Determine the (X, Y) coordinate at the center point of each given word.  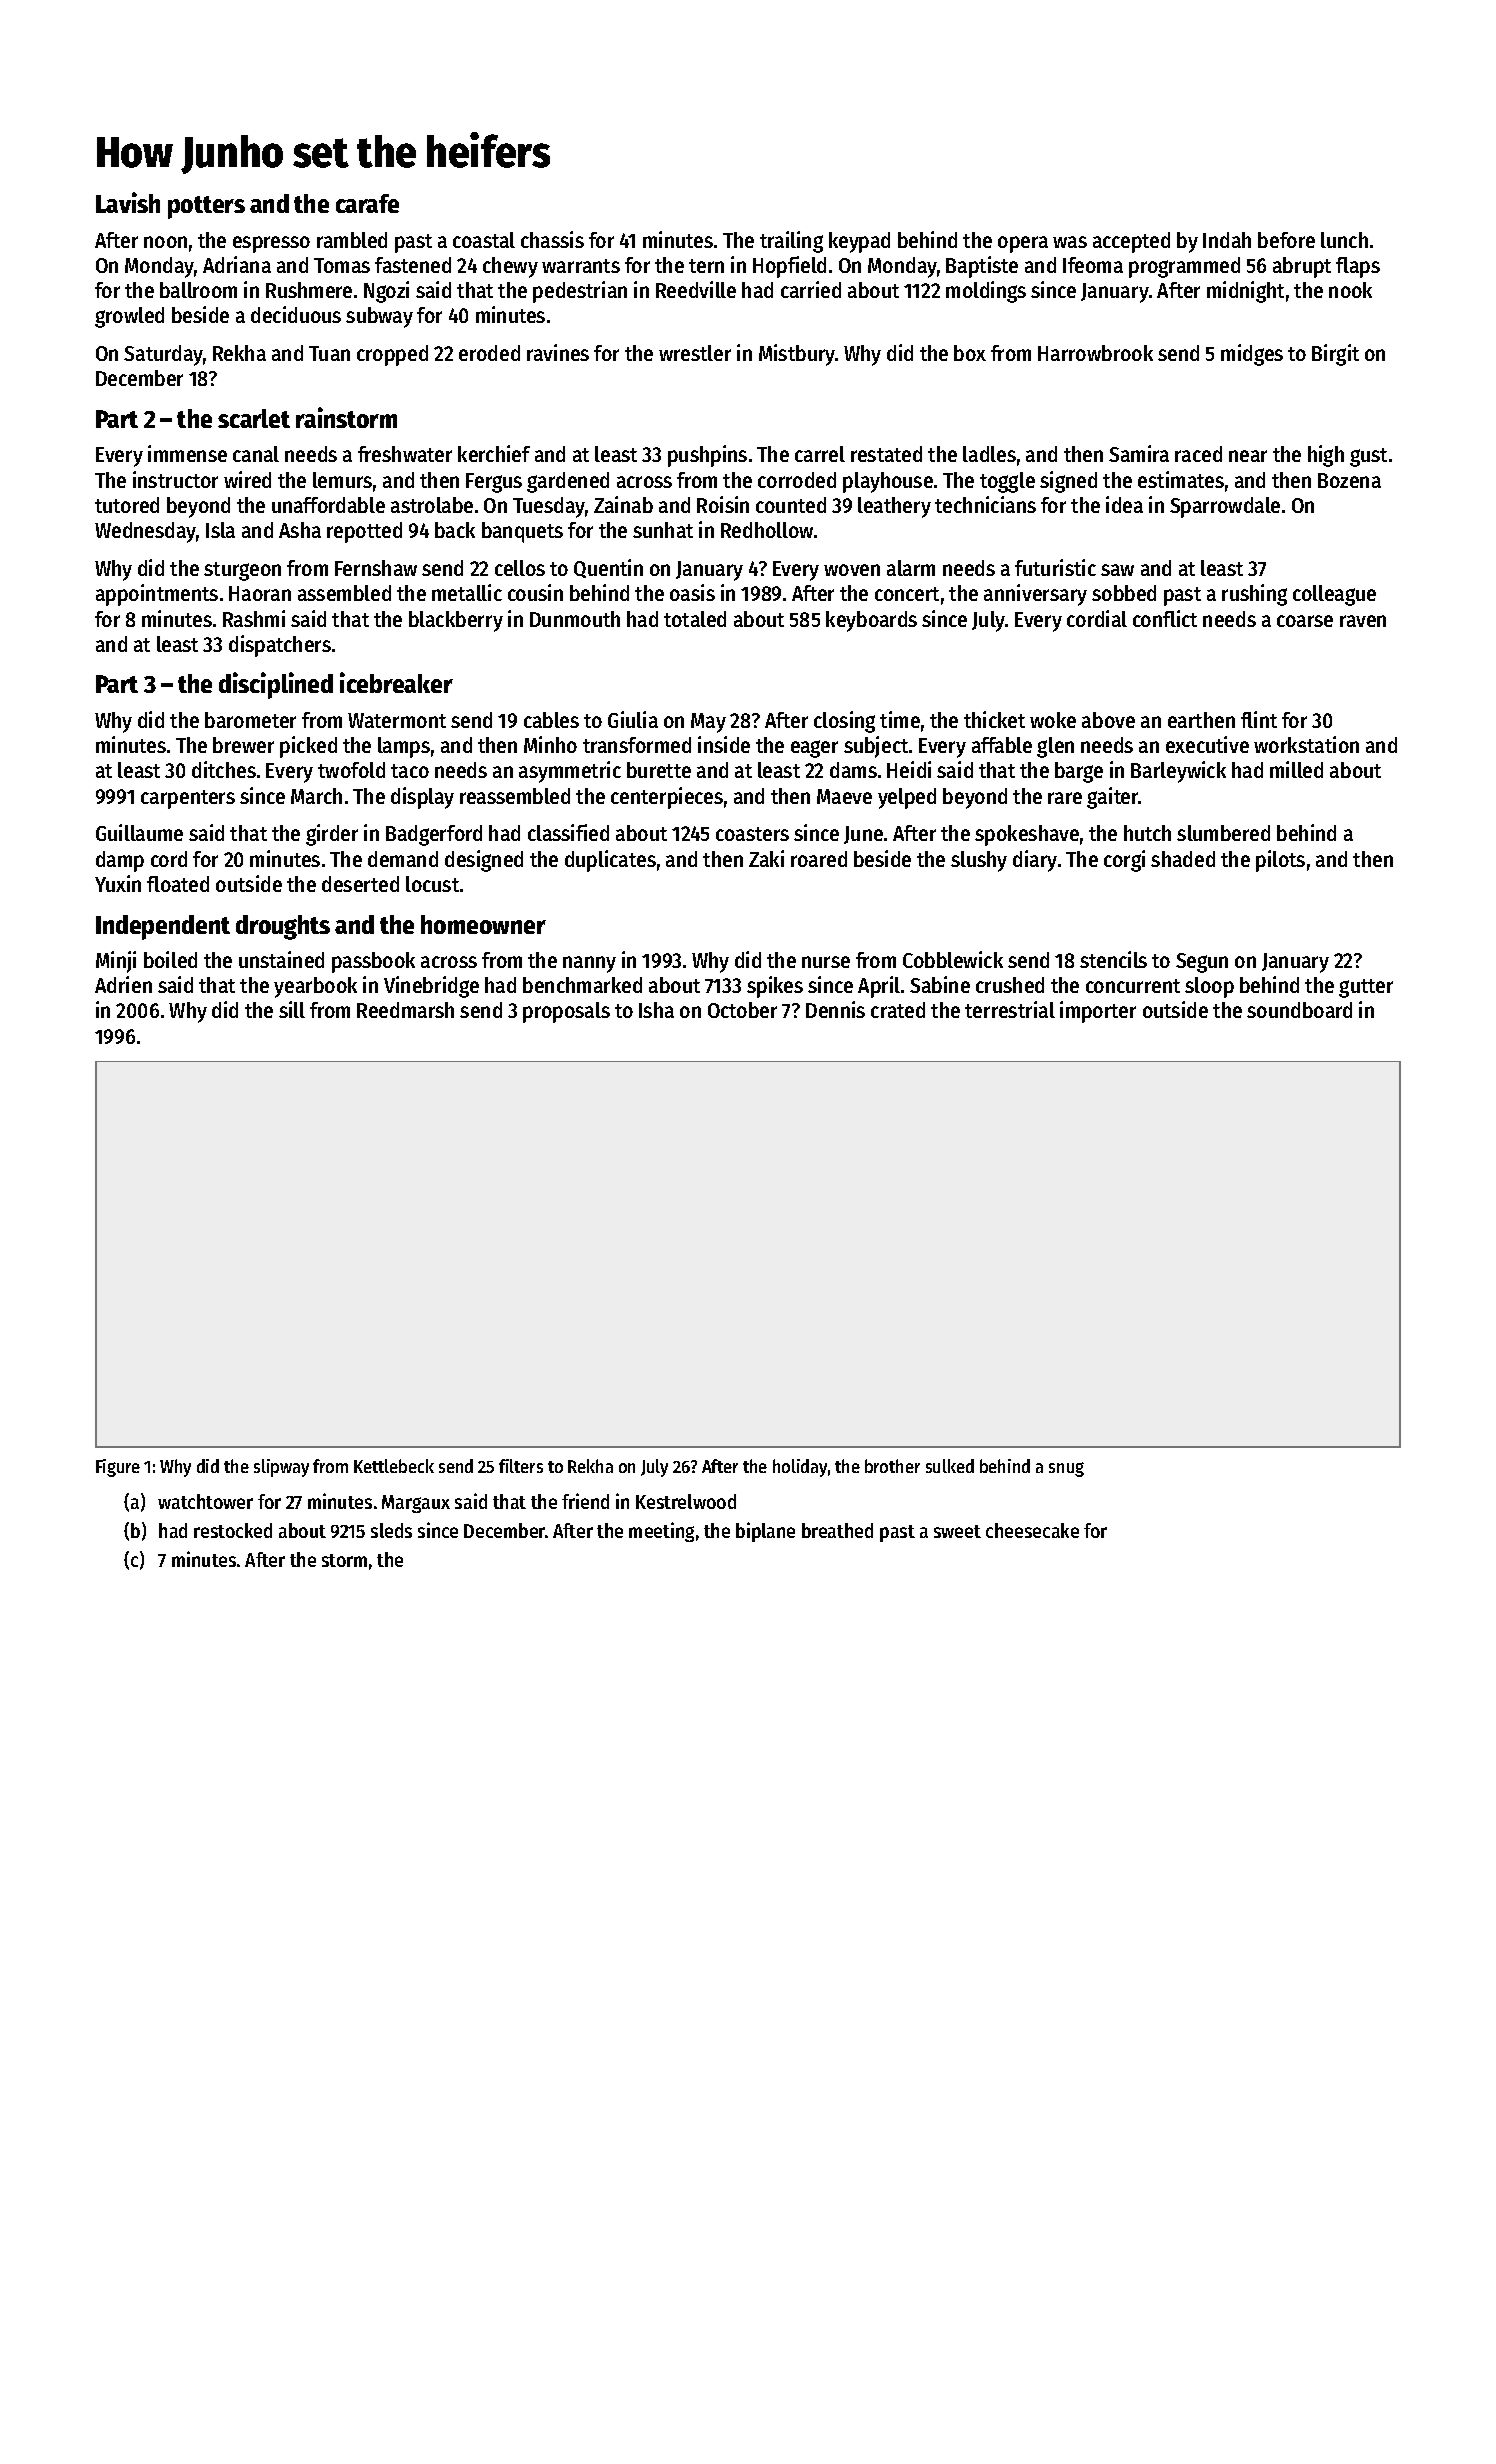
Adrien (123, 984)
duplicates (610, 861)
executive (1207, 744)
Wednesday (146, 532)
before (1286, 240)
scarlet (254, 418)
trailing (791, 242)
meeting (661, 1532)
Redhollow (767, 530)
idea (1124, 504)
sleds (391, 1530)
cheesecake (1032, 1530)
